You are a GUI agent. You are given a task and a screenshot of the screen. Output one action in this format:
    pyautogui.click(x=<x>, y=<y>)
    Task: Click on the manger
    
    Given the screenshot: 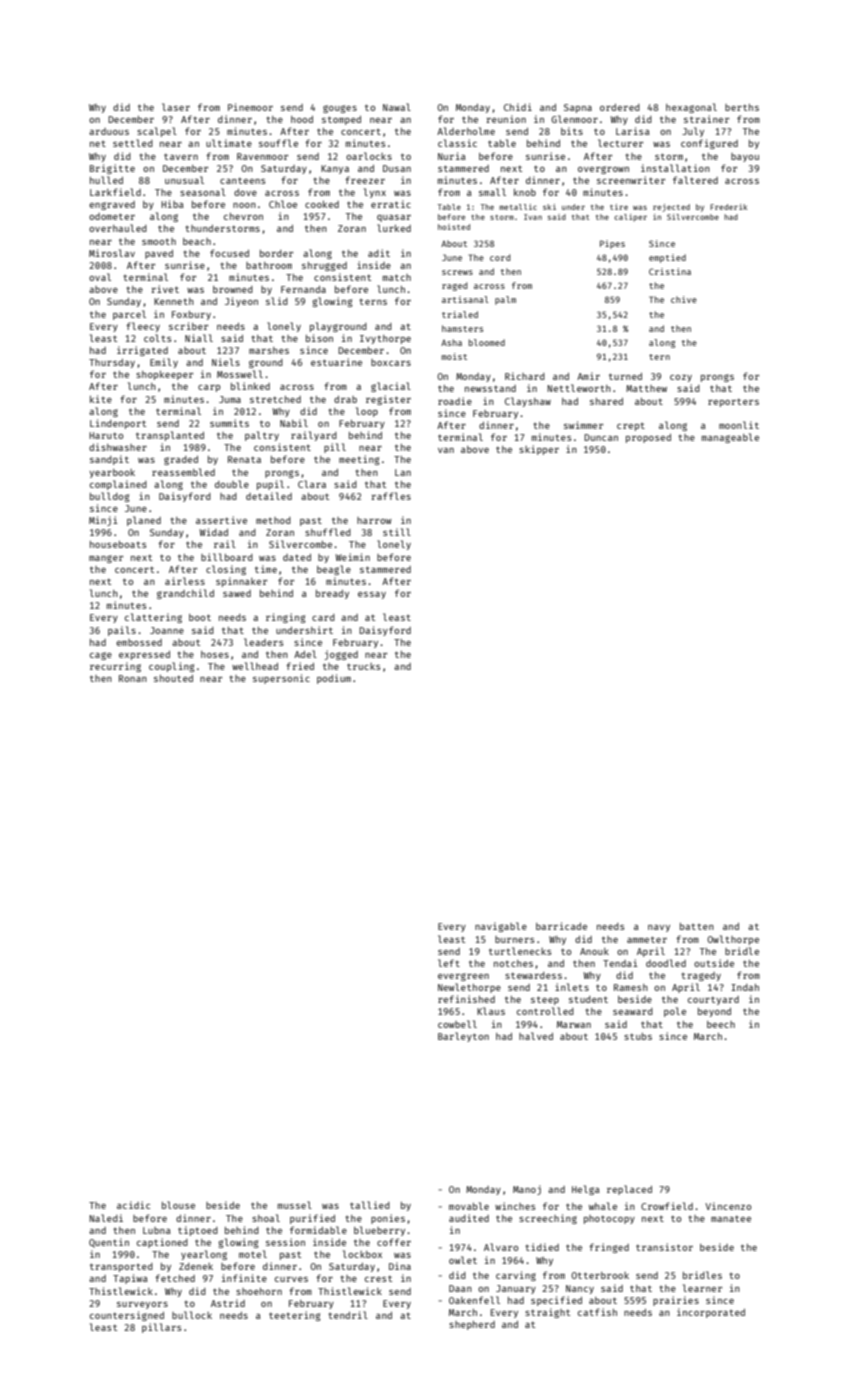 What is the action you would take?
    pyautogui.click(x=106, y=559)
